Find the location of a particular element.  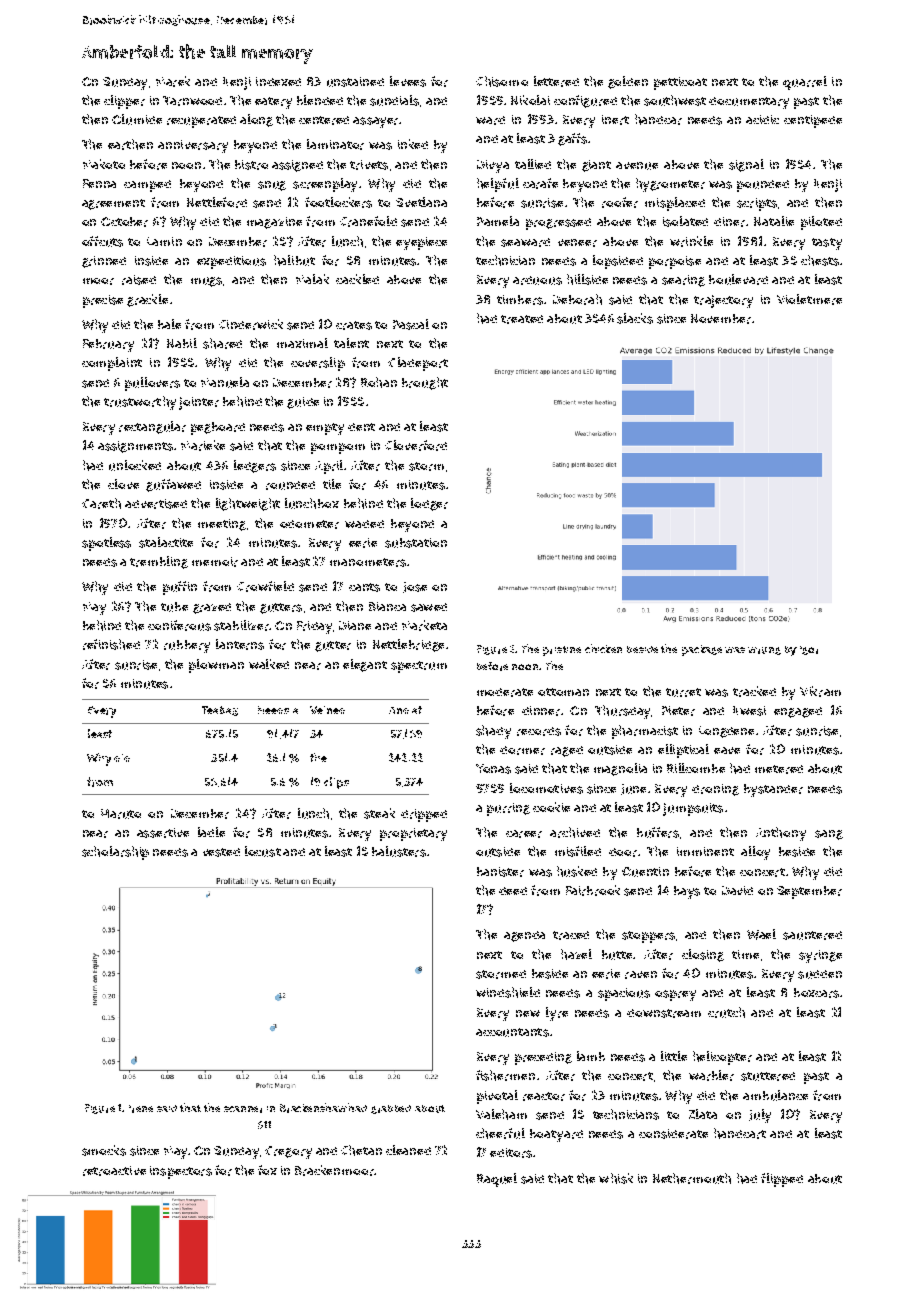

Deborah is located at coordinates (577, 299).
